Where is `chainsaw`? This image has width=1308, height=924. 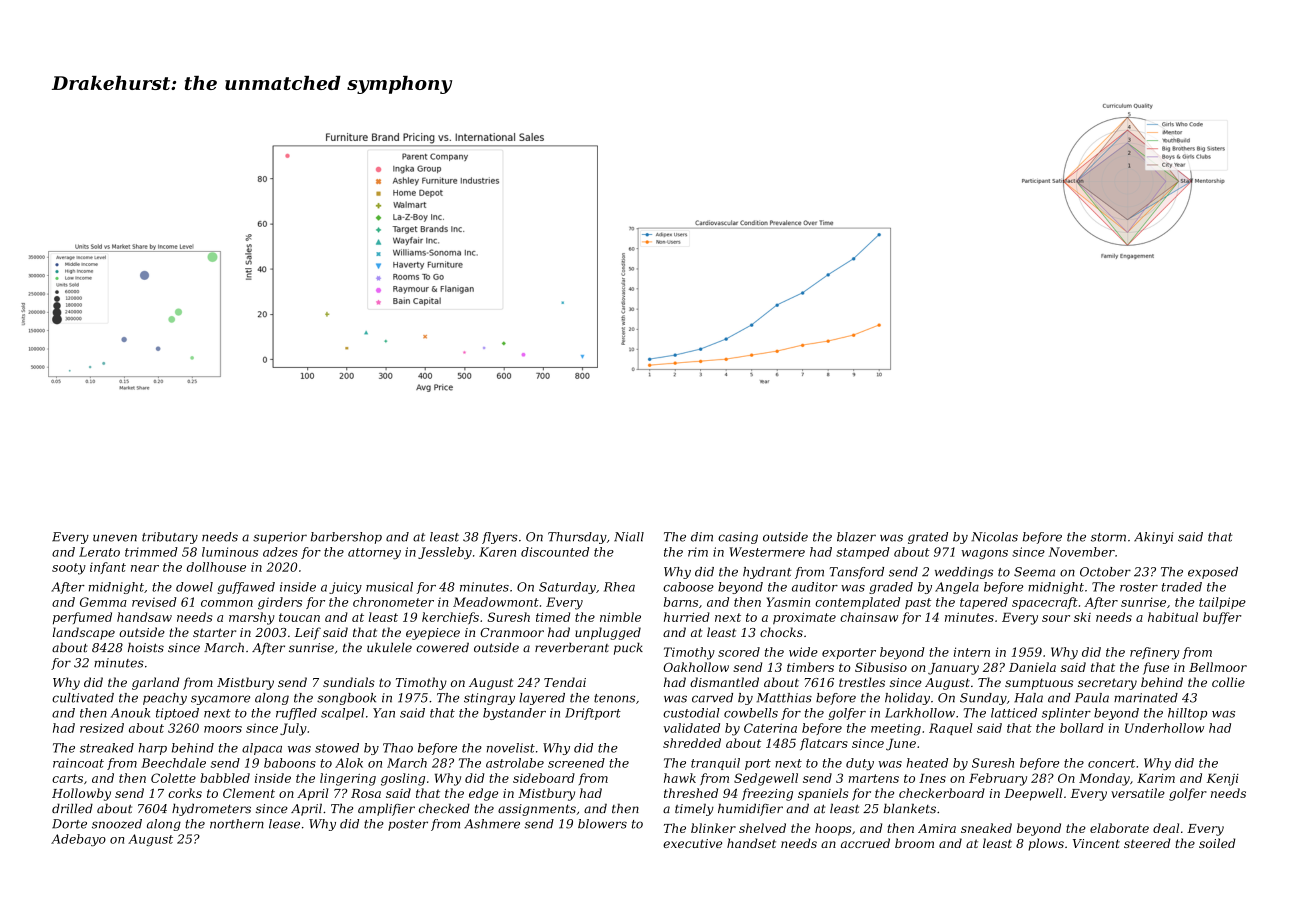 chainsaw is located at coordinates (869, 617).
